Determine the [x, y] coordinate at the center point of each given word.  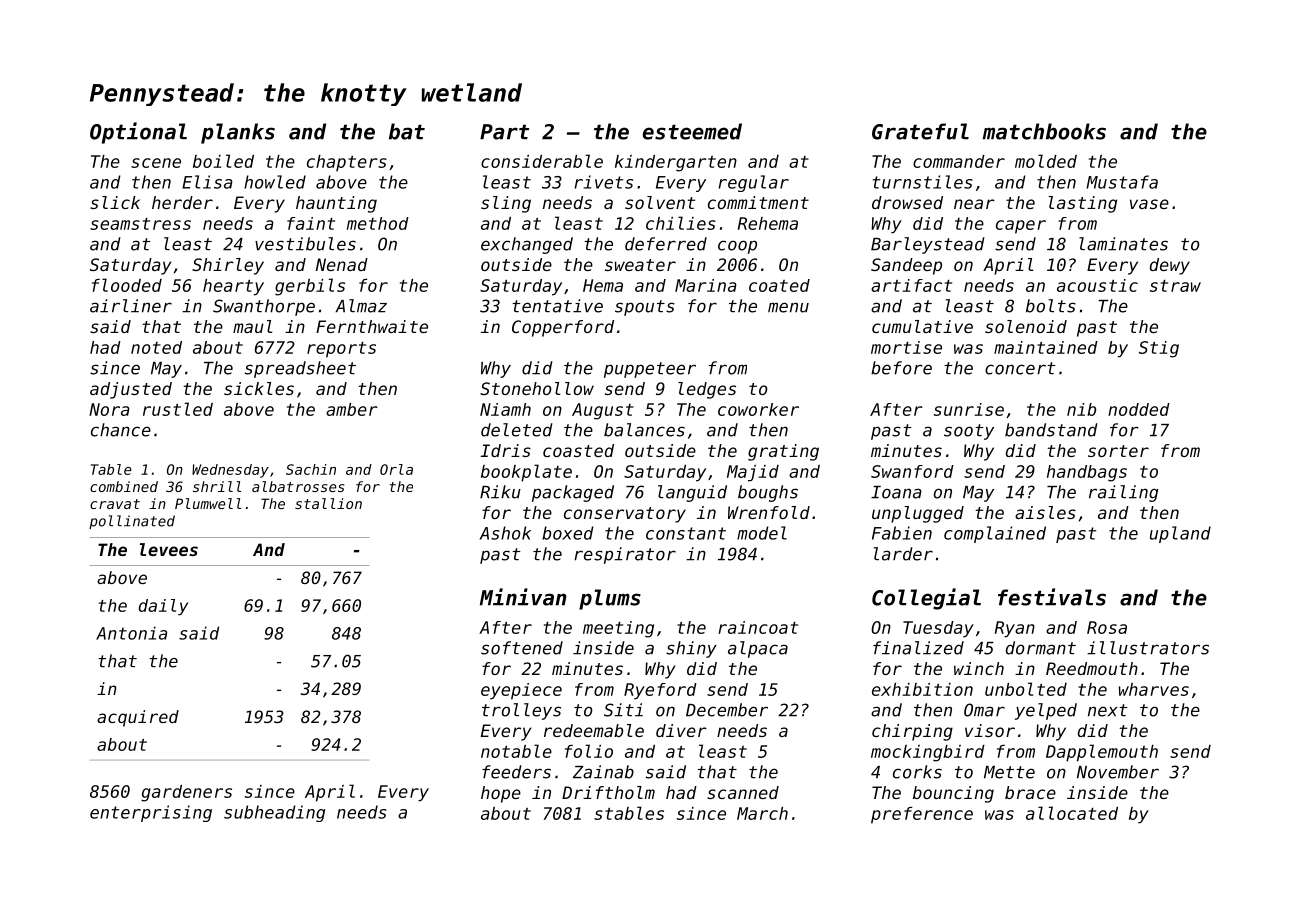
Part [504, 132]
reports [341, 350]
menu [788, 307]
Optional [138, 133]
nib [1081, 409]
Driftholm [608, 792]
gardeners [186, 793]
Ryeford [660, 691]
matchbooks [1044, 131]
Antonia [131, 633]
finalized [918, 648]
